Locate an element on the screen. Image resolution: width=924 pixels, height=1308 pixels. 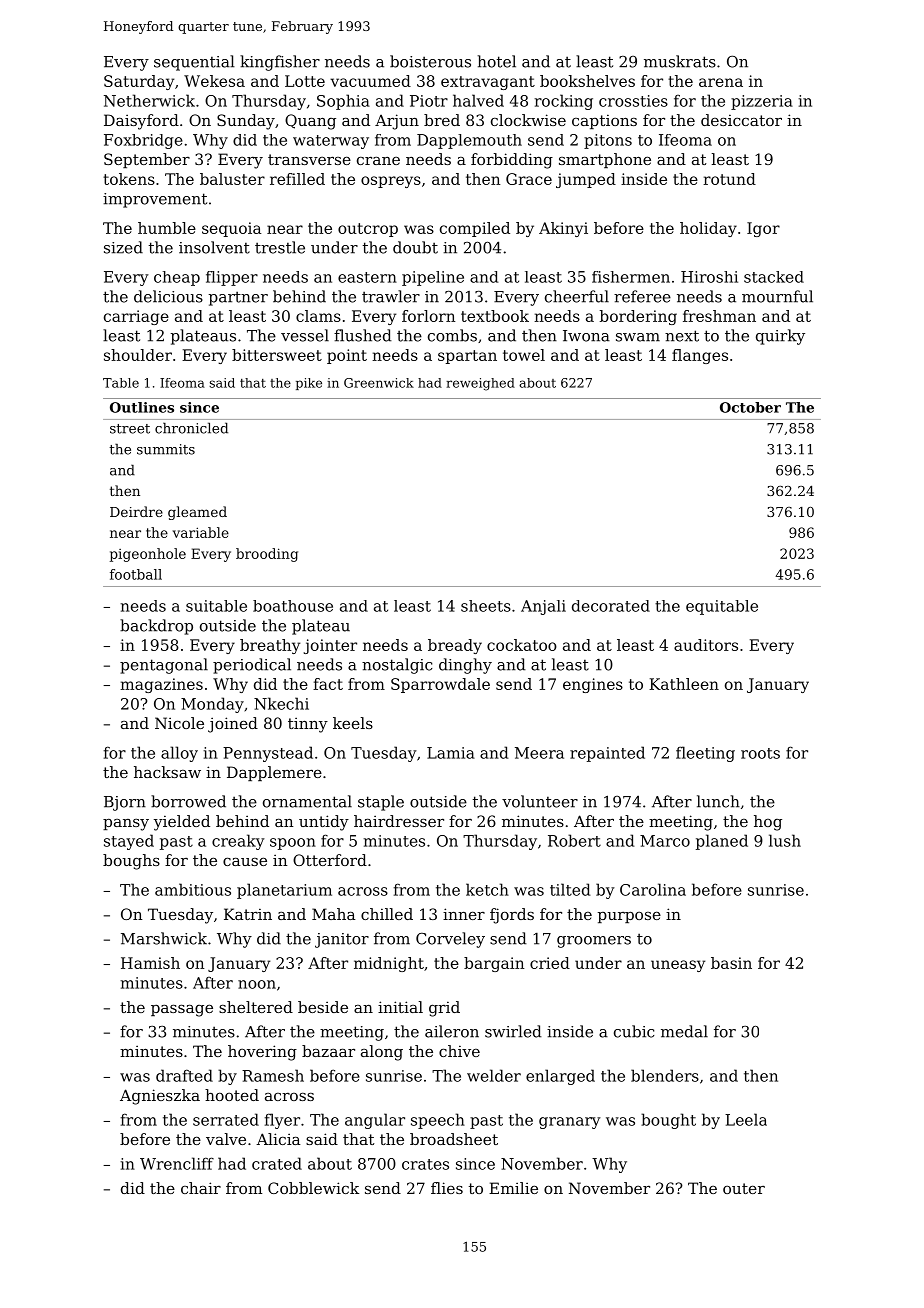
chair is located at coordinates (201, 1188).
